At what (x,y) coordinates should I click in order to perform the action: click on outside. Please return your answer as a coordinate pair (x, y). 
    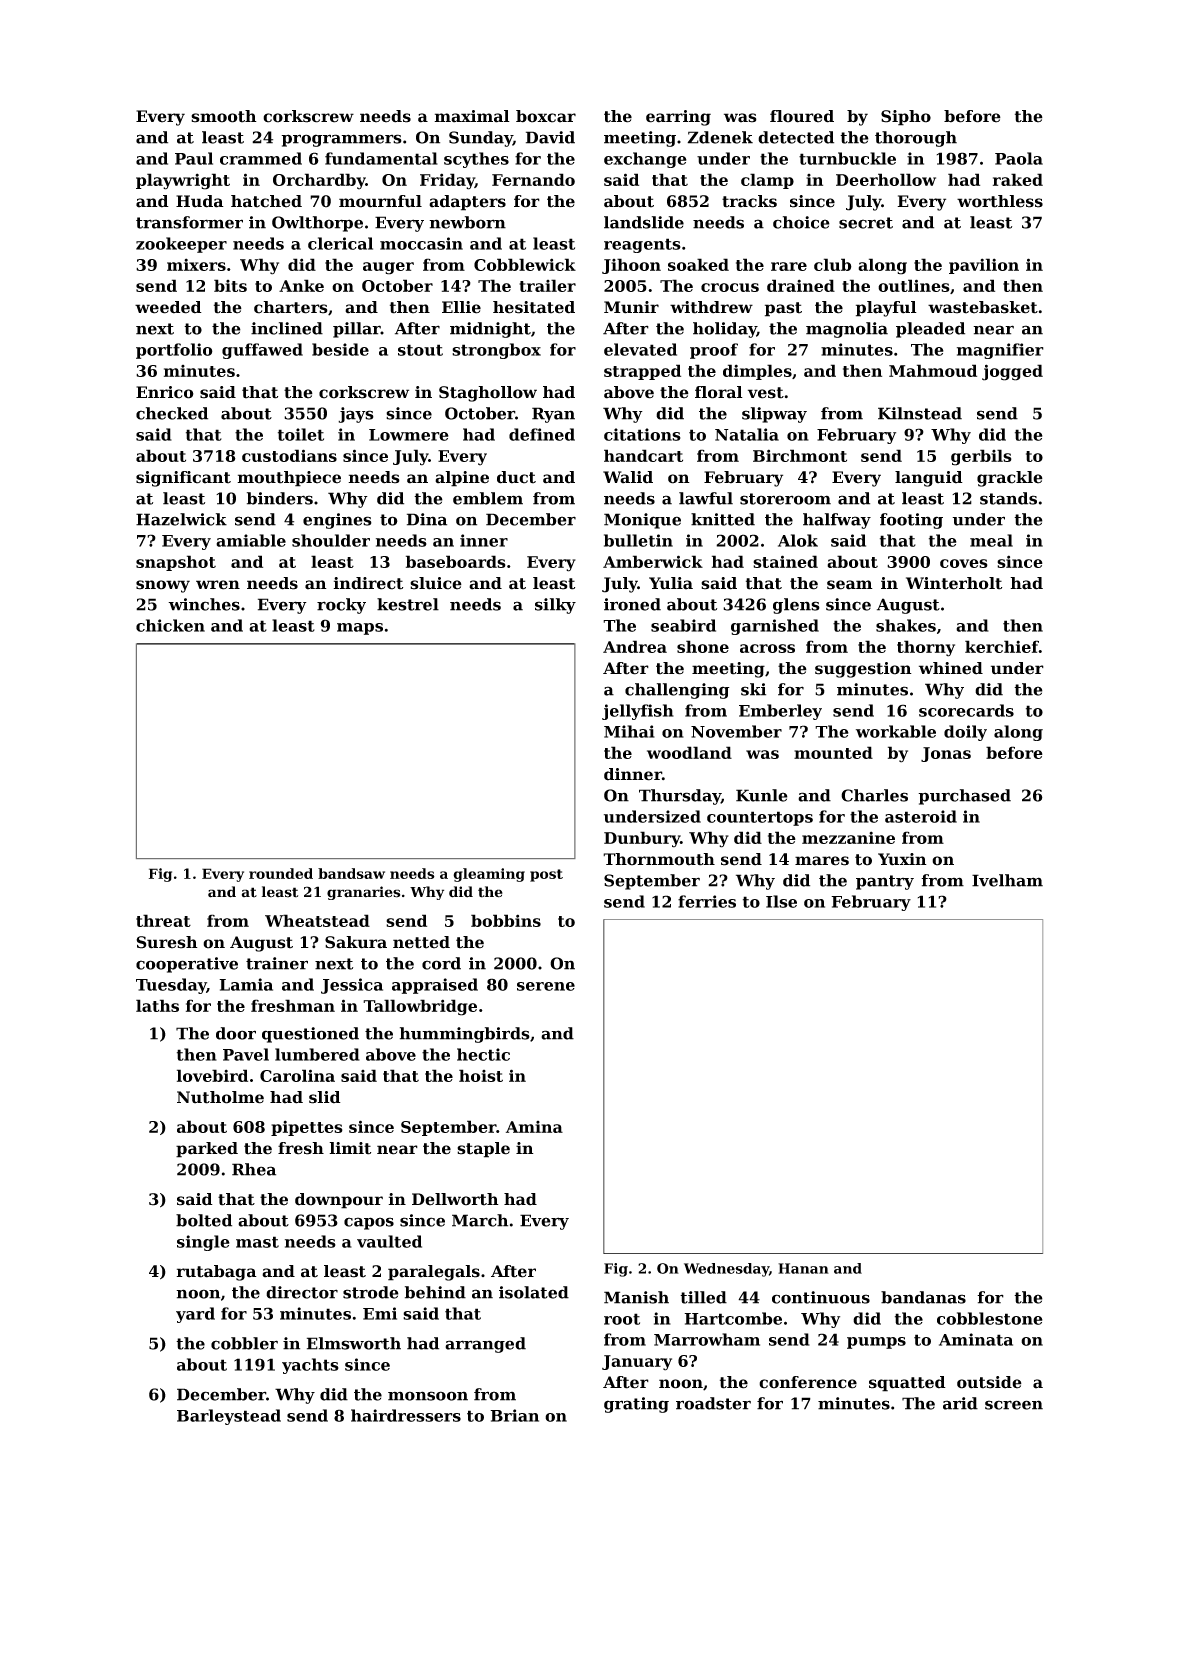
    Looking at the image, I should click on (989, 1382).
